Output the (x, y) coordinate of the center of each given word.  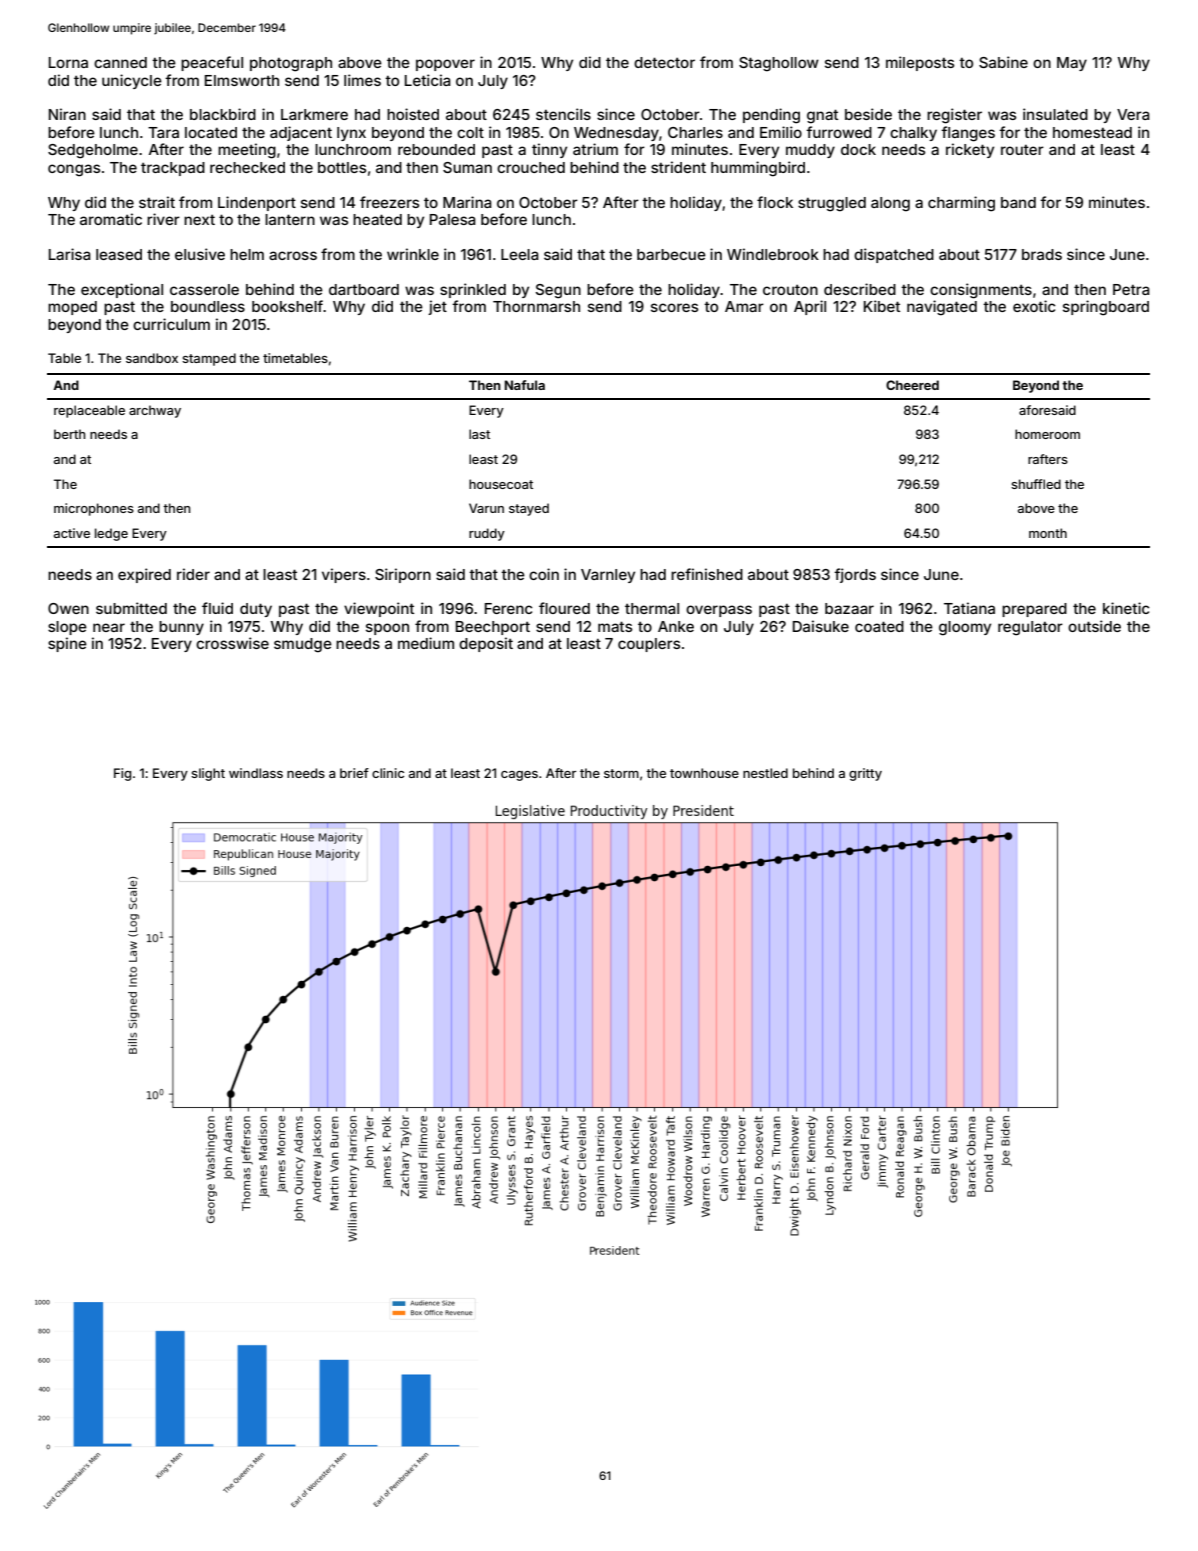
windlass (256, 773)
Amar (744, 306)
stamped (209, 359)
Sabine (1003, 62)
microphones (94, 509)
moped (72, 308)
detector (664, 62)
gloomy (965, 628)
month (1048, 533)
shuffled (1036, 484)
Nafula (524, 385)
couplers (649, 645)
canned (120, 62)
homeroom (1047, 434)
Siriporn (403, 575)
